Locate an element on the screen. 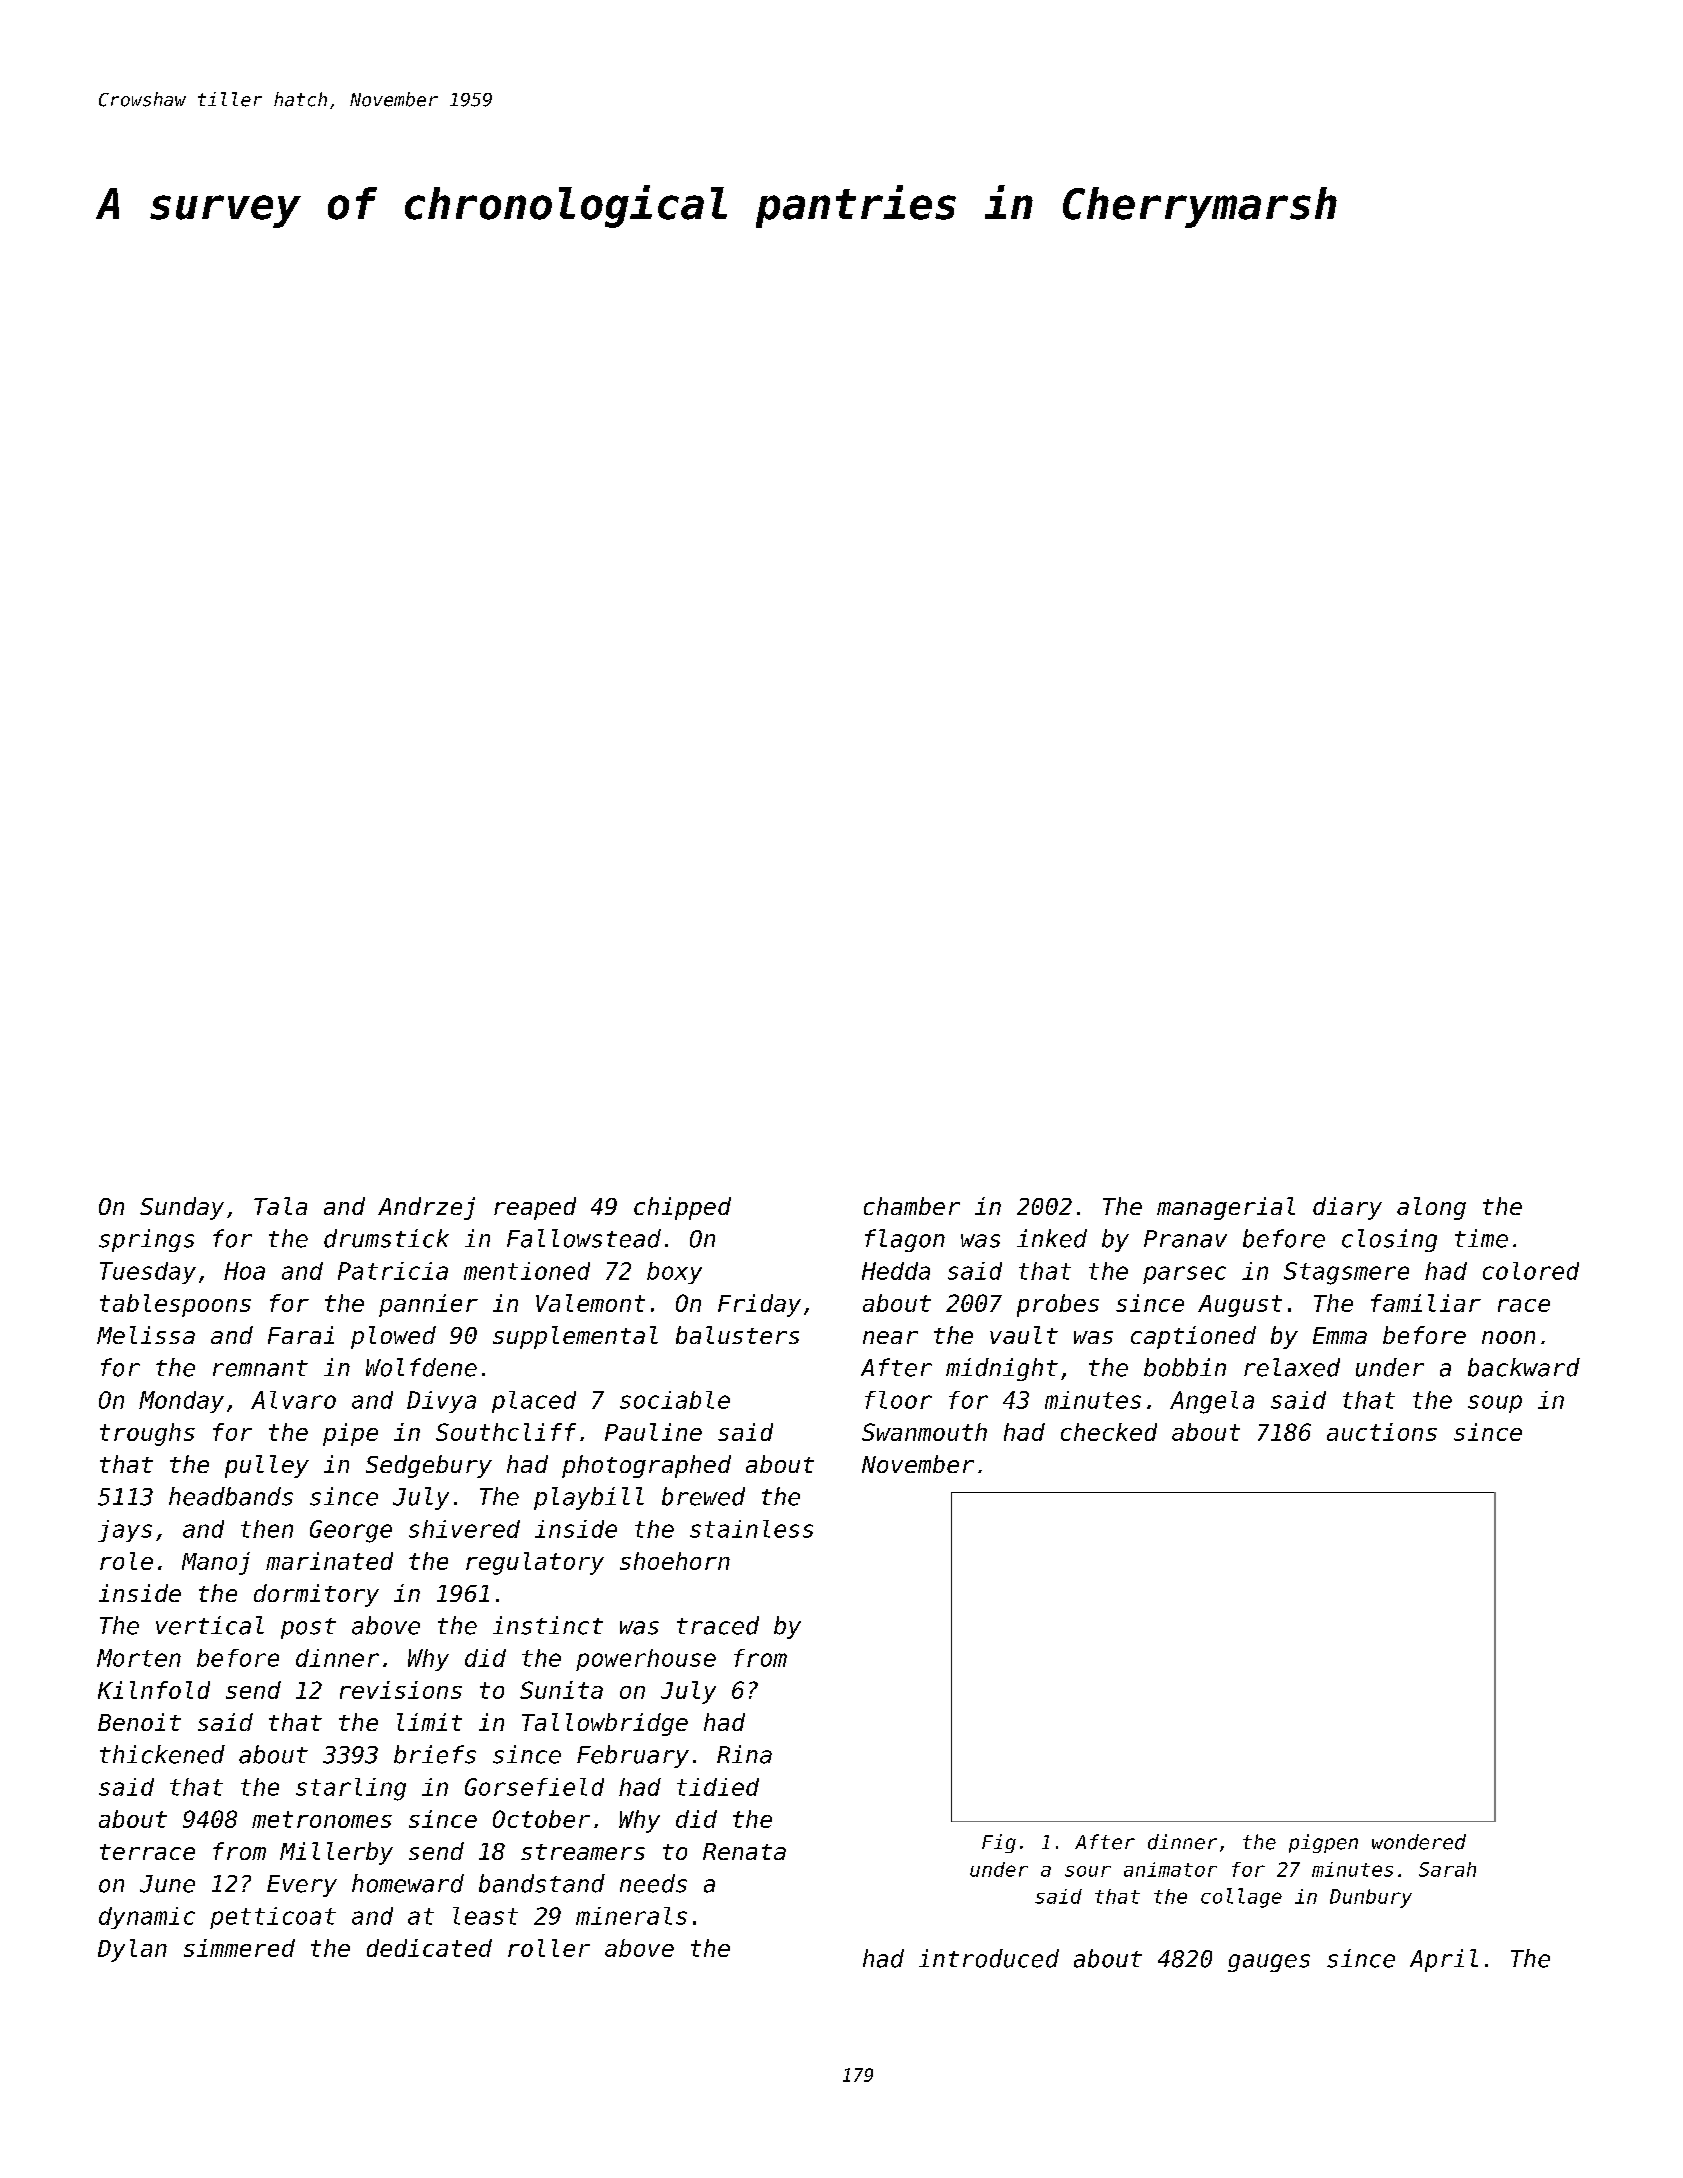  regulatory is located at coordinates (535, 1563).
